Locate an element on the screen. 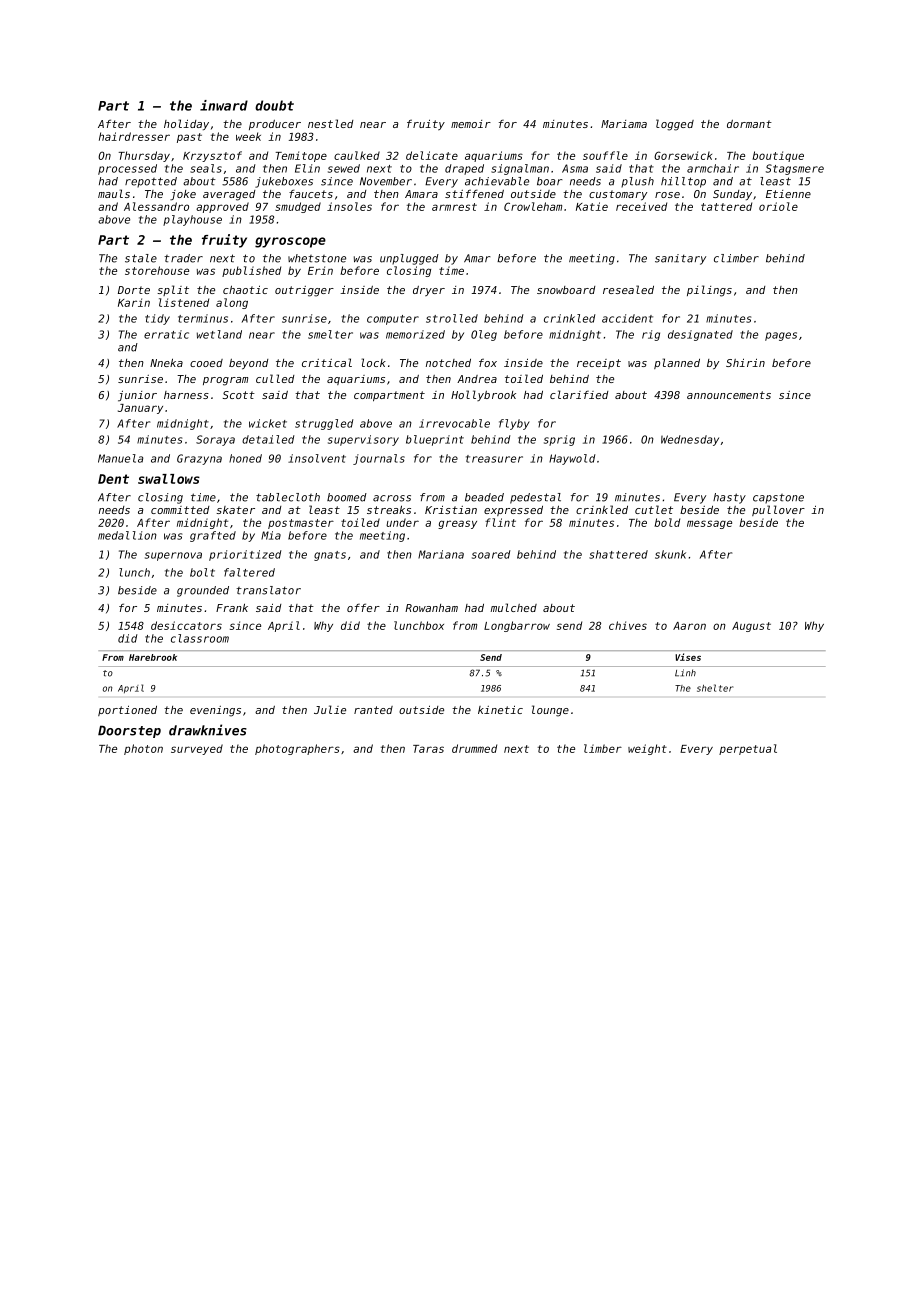  supernova is located at coordinates (173, 556).
